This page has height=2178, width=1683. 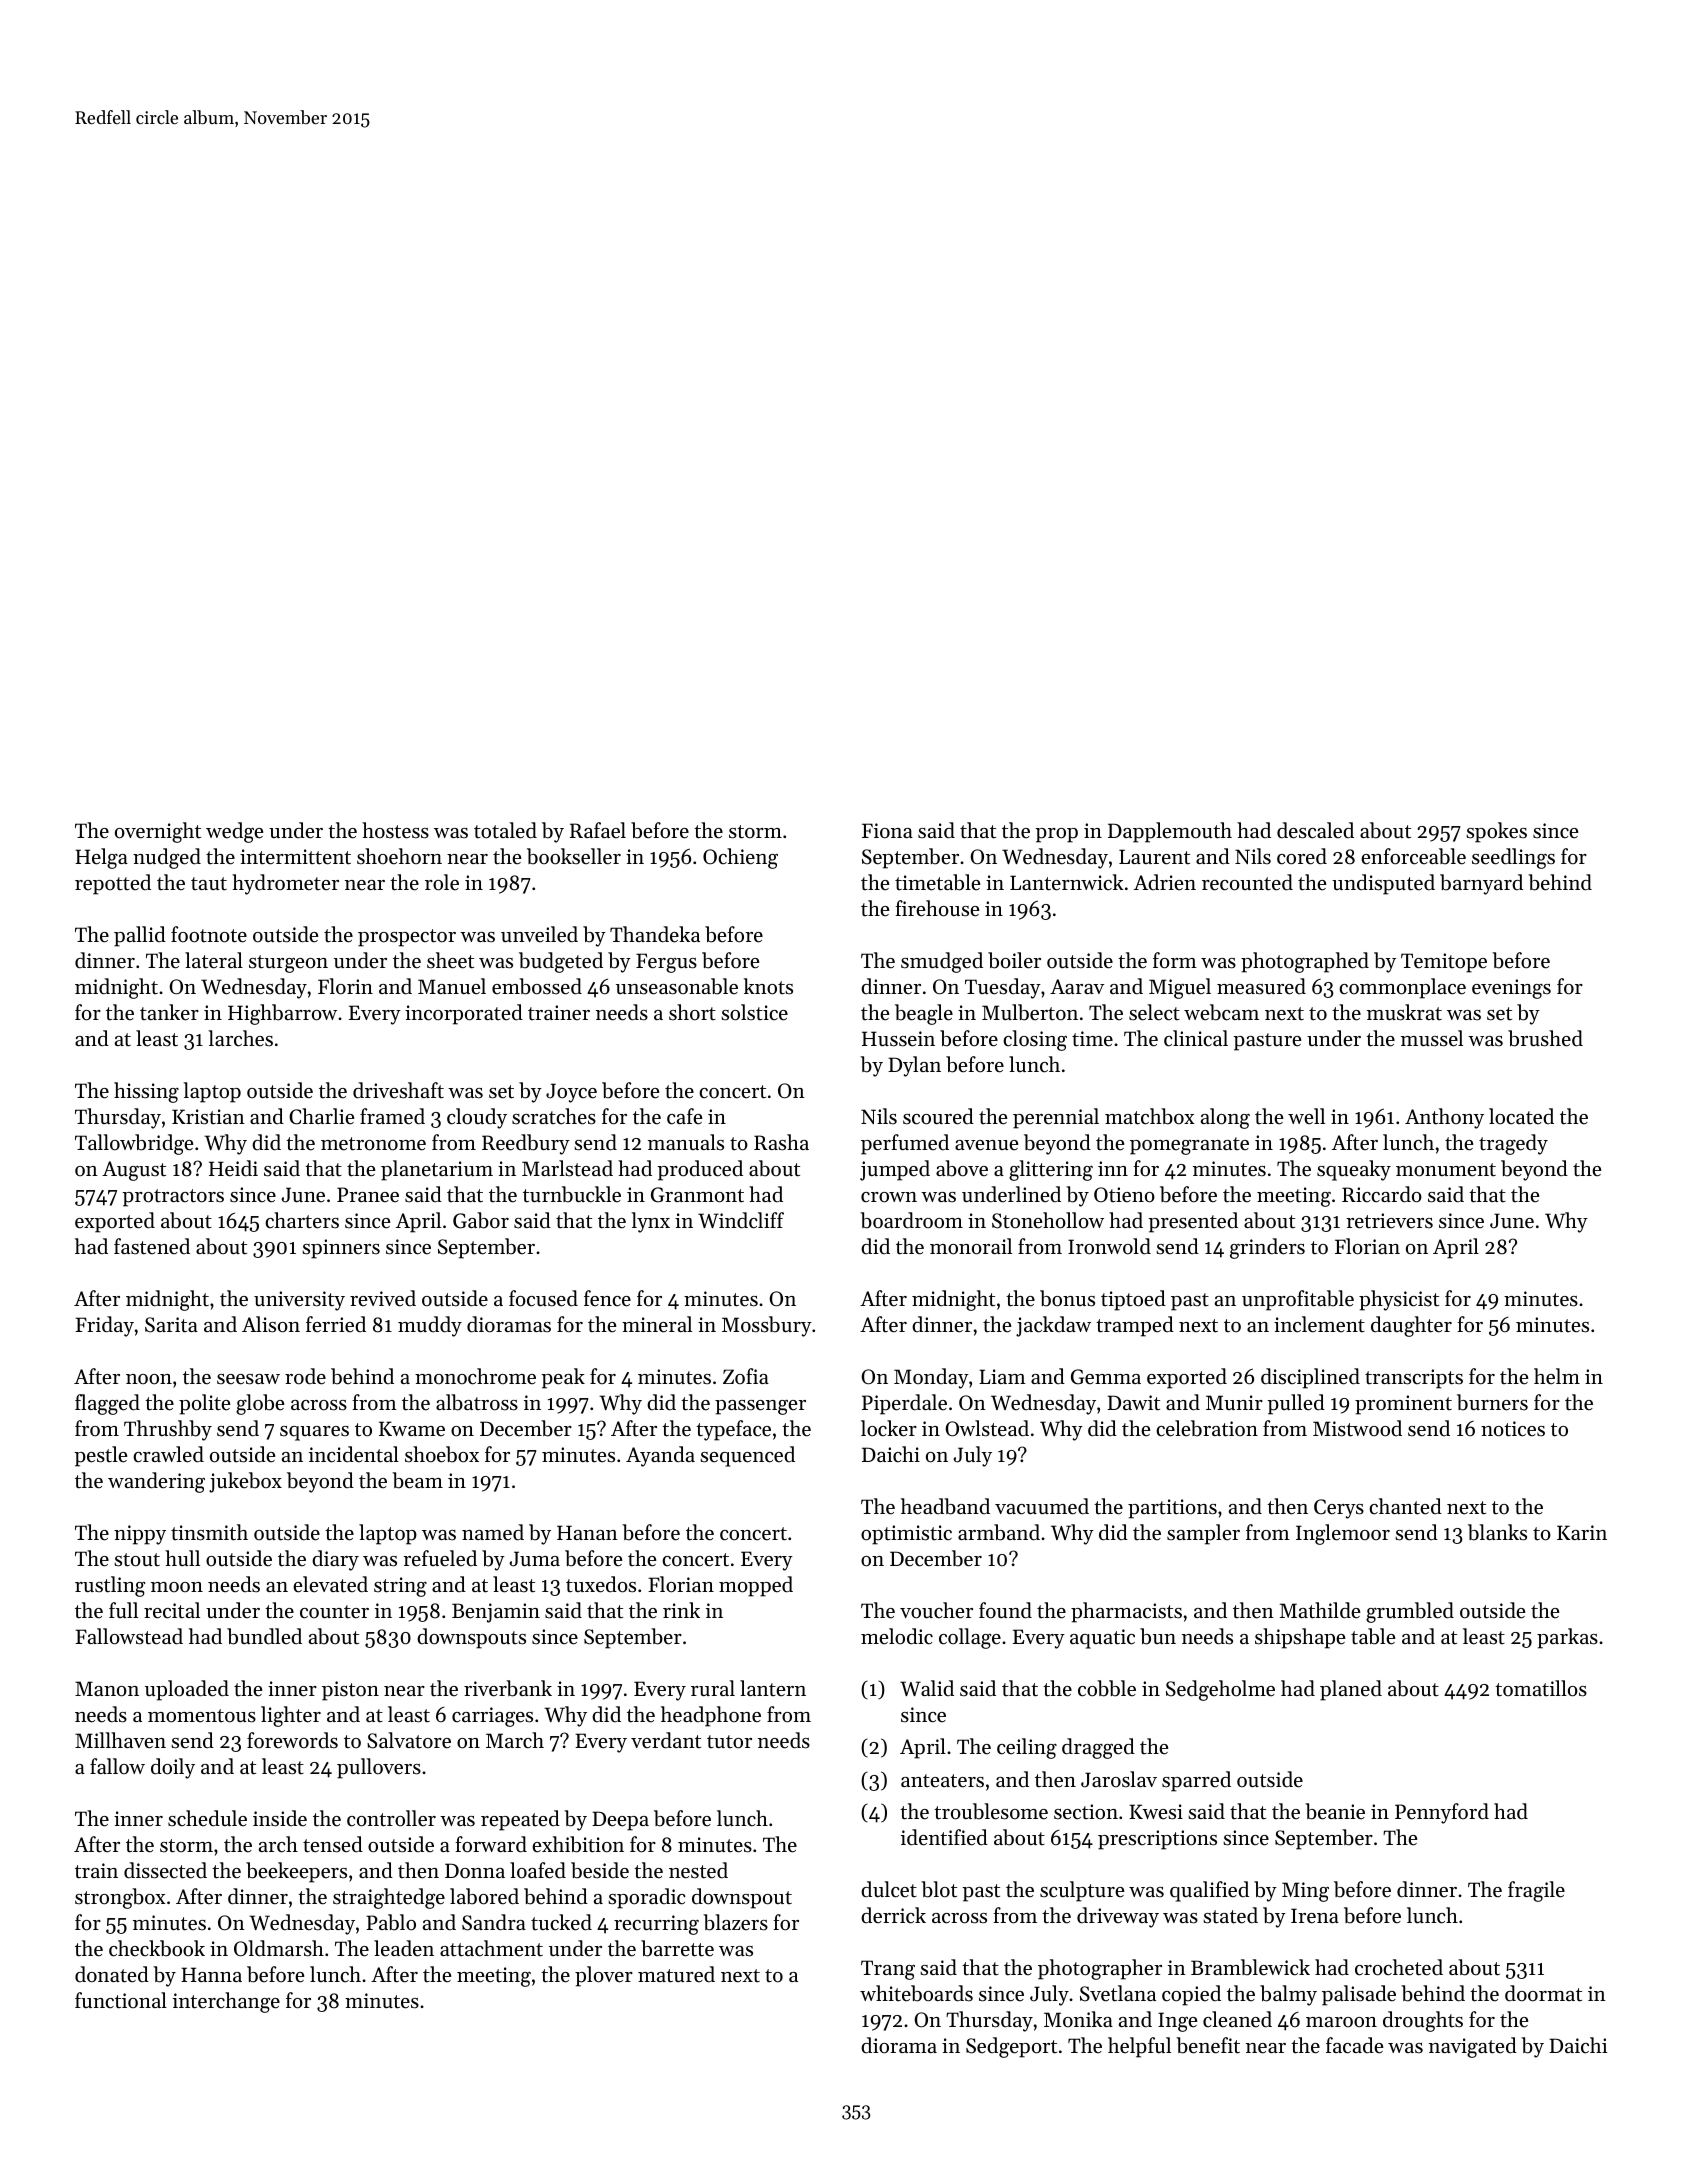 What do you see at coordinates (677, 986) in the page?
I see `unseasonable` at bounding box center [677, 986].
